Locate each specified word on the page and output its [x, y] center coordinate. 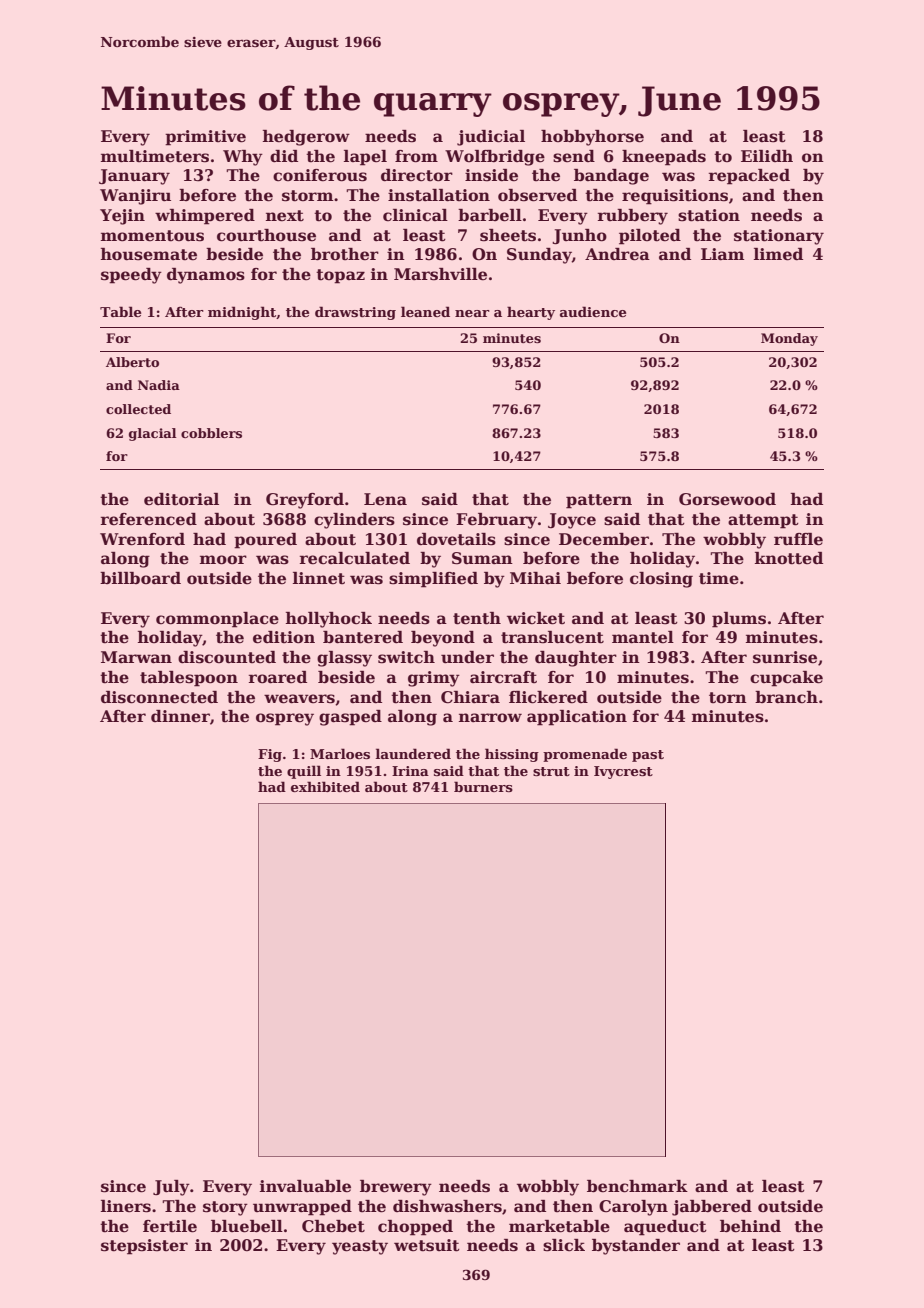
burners [483, 786]
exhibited [325, 786]
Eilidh [767, 156]
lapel [365, 158]
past [648, 756]
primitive [205, 138]
